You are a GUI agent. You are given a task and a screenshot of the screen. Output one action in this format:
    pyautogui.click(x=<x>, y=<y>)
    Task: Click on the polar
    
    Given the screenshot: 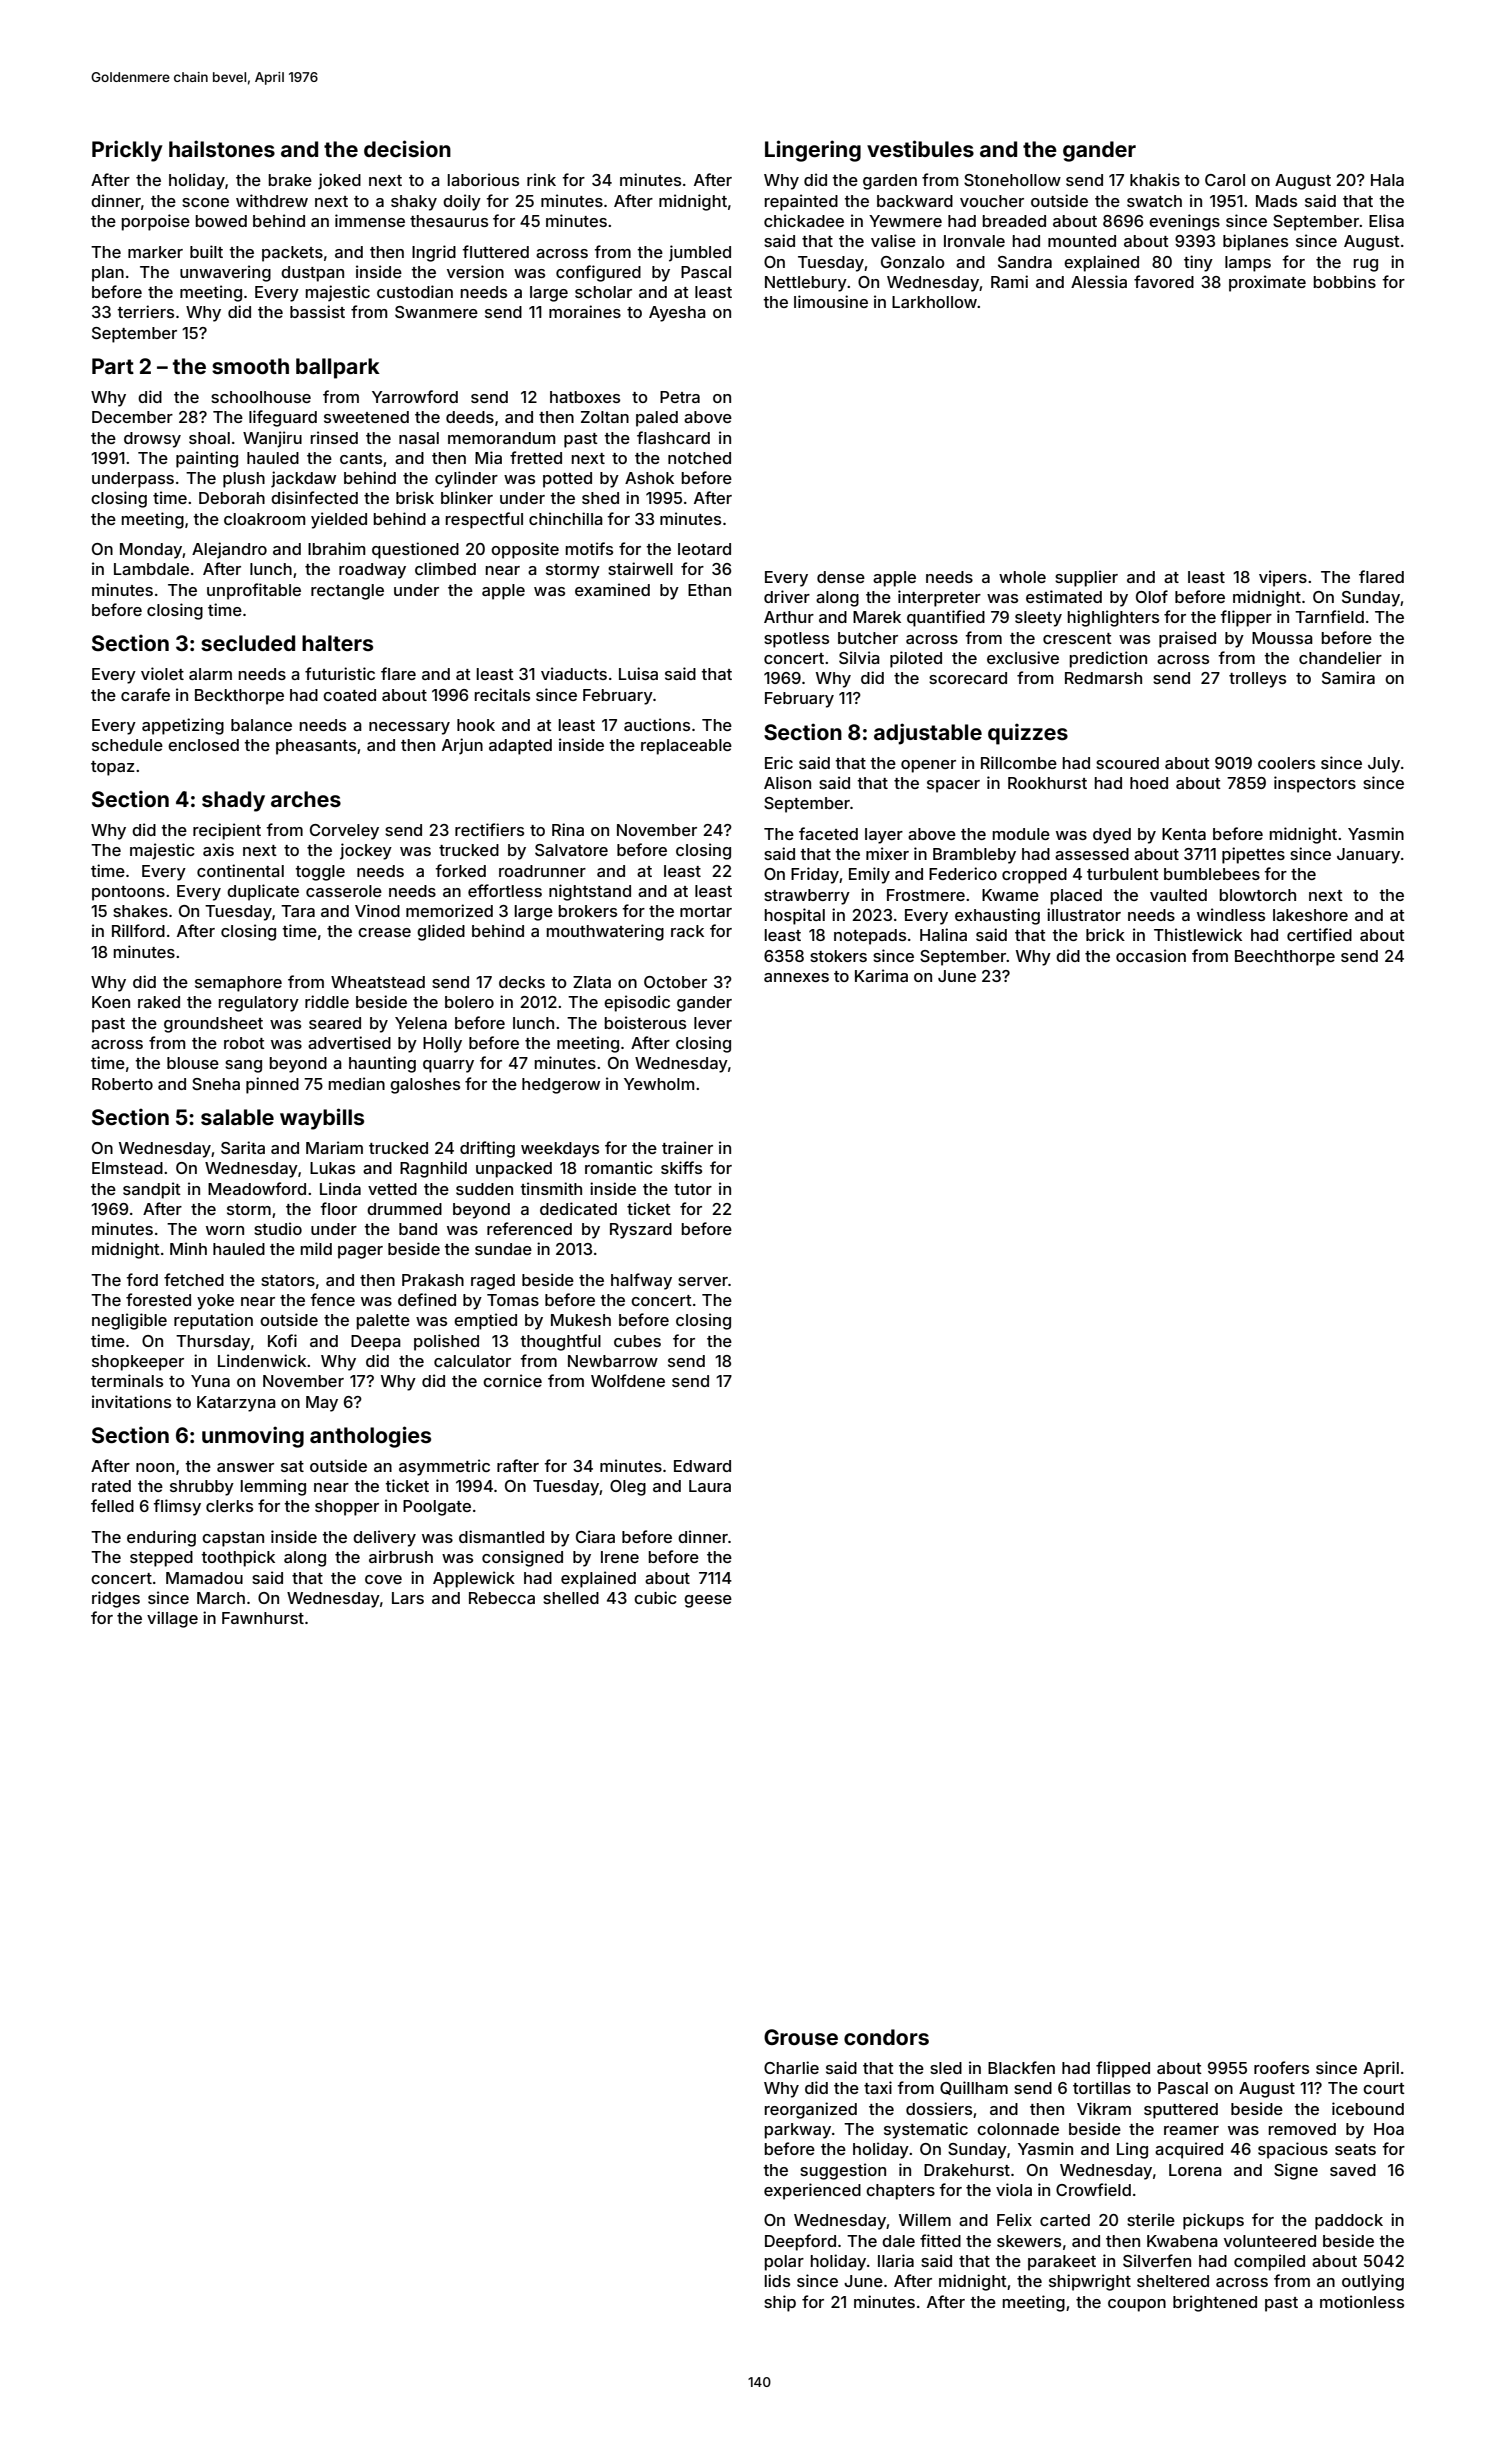 What is the action you would take?
    pyautogui.click(x=784, y=2263)
